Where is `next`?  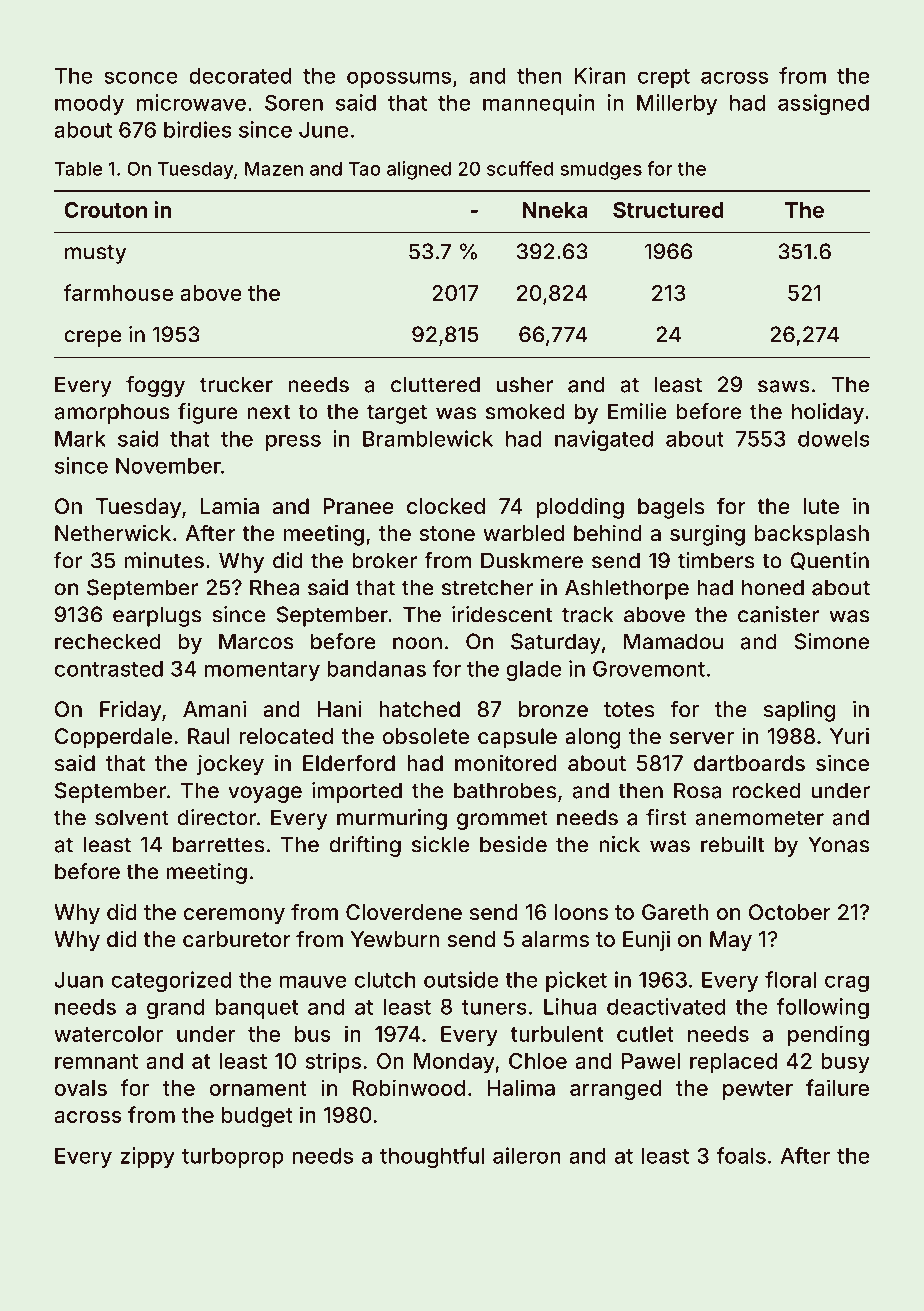 next is located at coordinates (268, 412).
